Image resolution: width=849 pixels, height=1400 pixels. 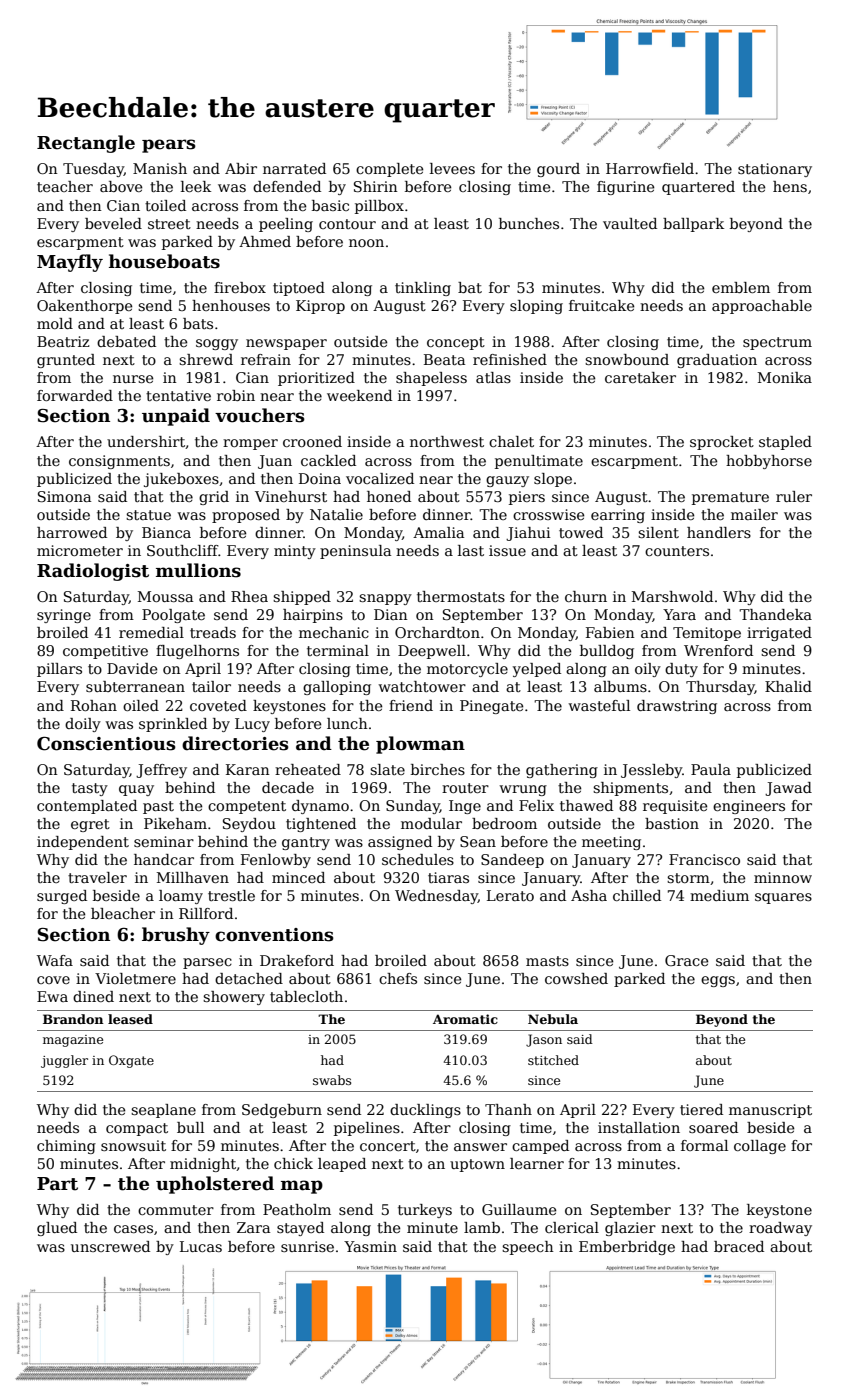 What do you see at coordinates (719, 895) in the image?
I see `medium` at bounding box center [719, 895].
